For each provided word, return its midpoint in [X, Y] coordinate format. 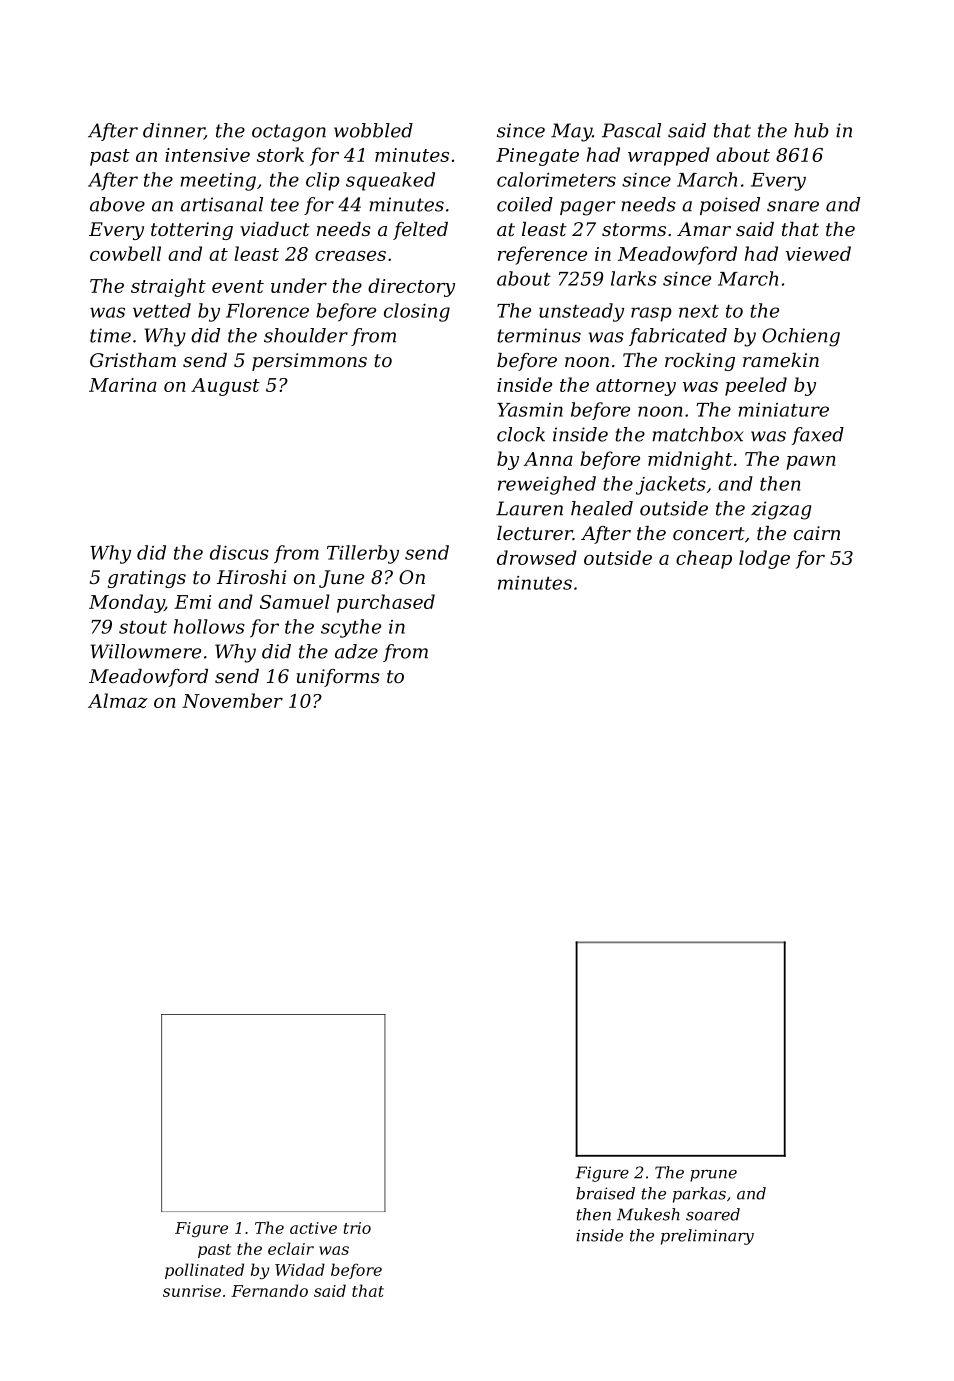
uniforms [338, 678]
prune [713, 1176]
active [313, 1228]
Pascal [631, 130]
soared [713, 1214]
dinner [174, 131]
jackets [671, 485]
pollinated [204, 1271]
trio [357, 1228]
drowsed [537, 557]
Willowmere [145, 651]
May [571, 132]
